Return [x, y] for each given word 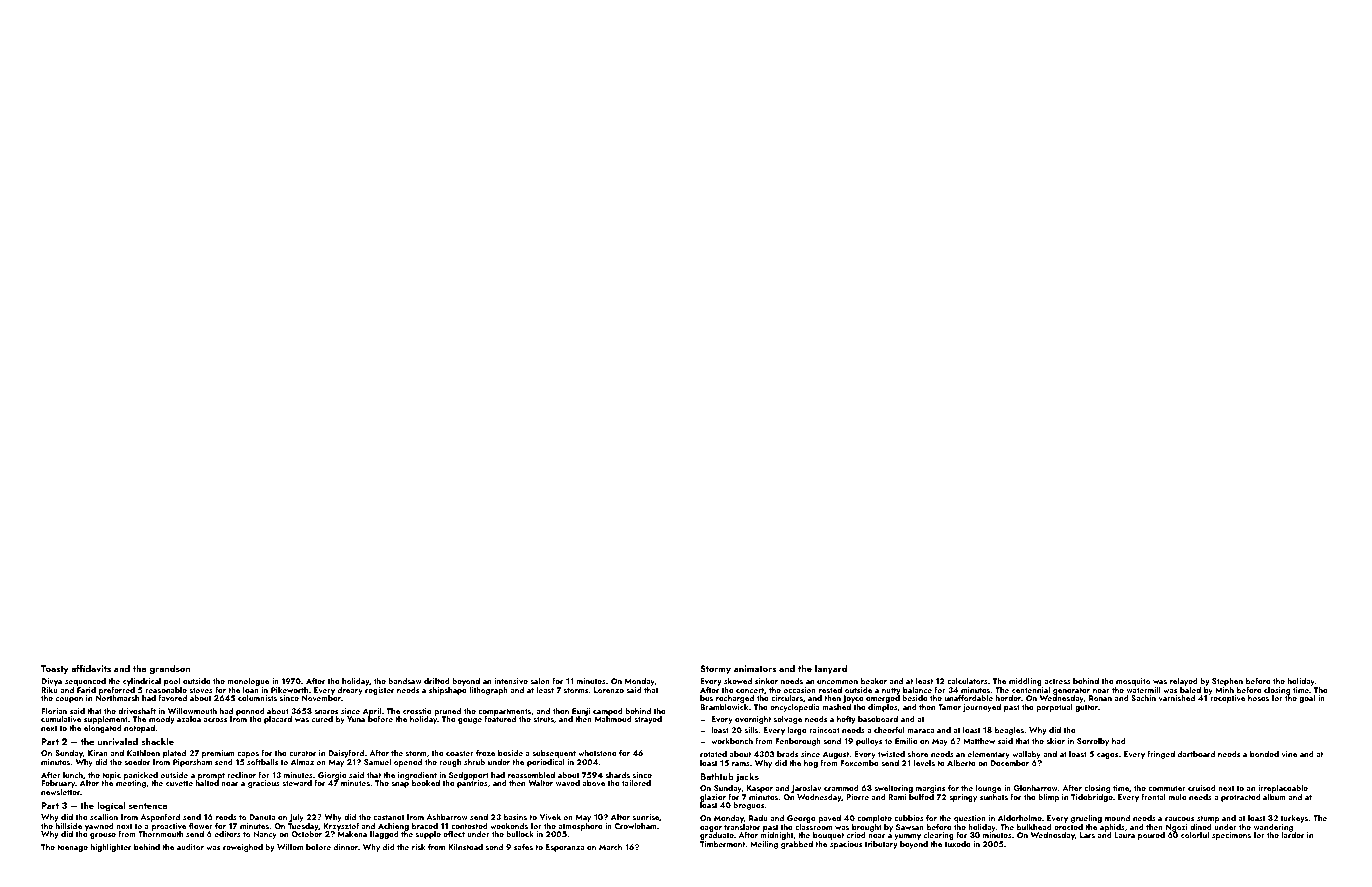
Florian [54, 710]
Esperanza [565, 848]
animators [755, 668]
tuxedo [958, 844]
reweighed [243, 847]
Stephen [1227, 681]
